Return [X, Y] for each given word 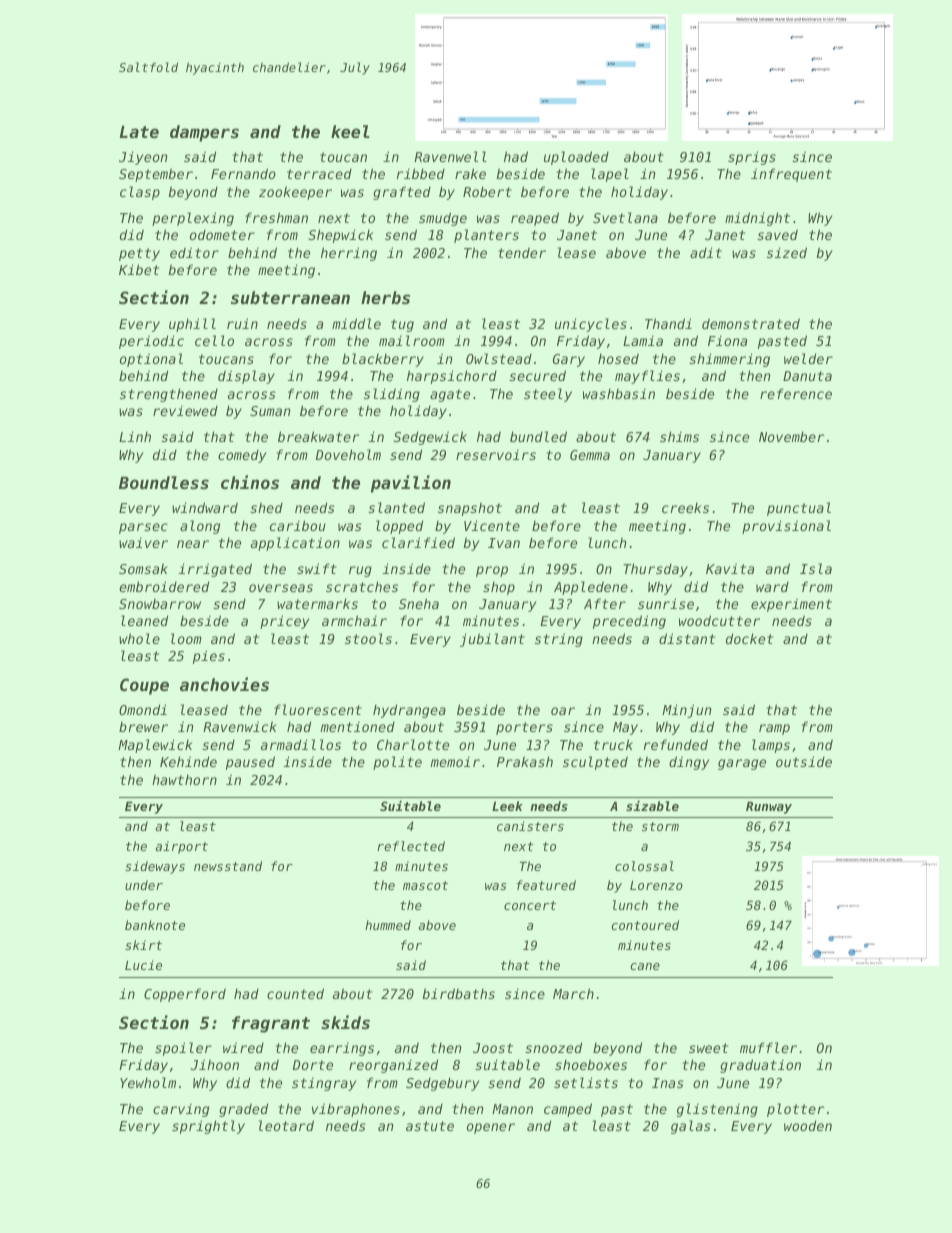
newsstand [228, 866]
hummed [388, 925]
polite [397, 763]
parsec [143, 528]
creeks [685, 508]
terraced [319, 174]
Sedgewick [430, 438]
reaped [535, 219]
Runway [769, 807]
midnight [757, 219]
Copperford [185, 995]
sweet [708, 1048]
